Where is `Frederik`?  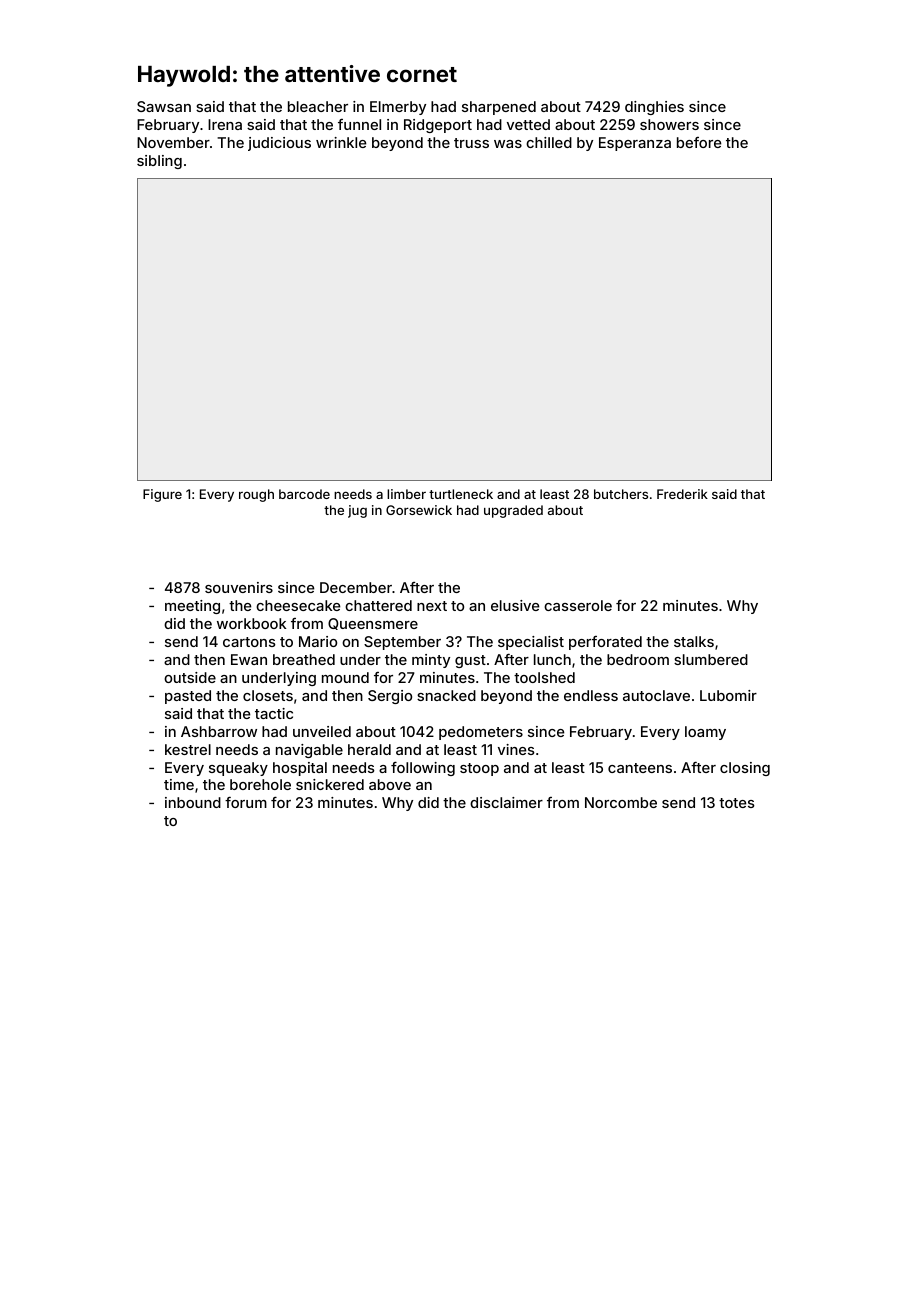 Frederik is located at coordinates (682, 494).
